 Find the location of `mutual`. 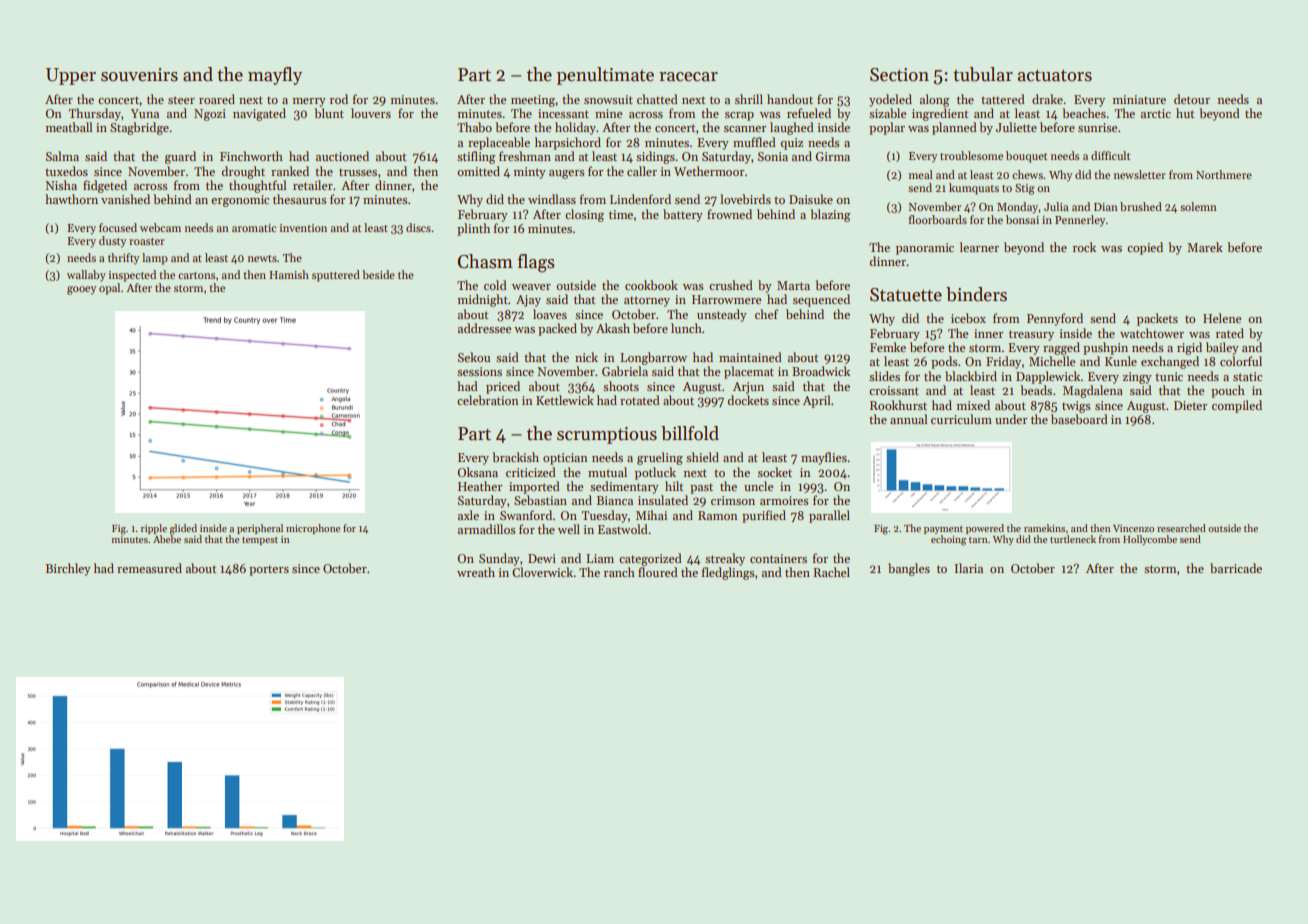

mutual is located at coordinates (607, 472).
